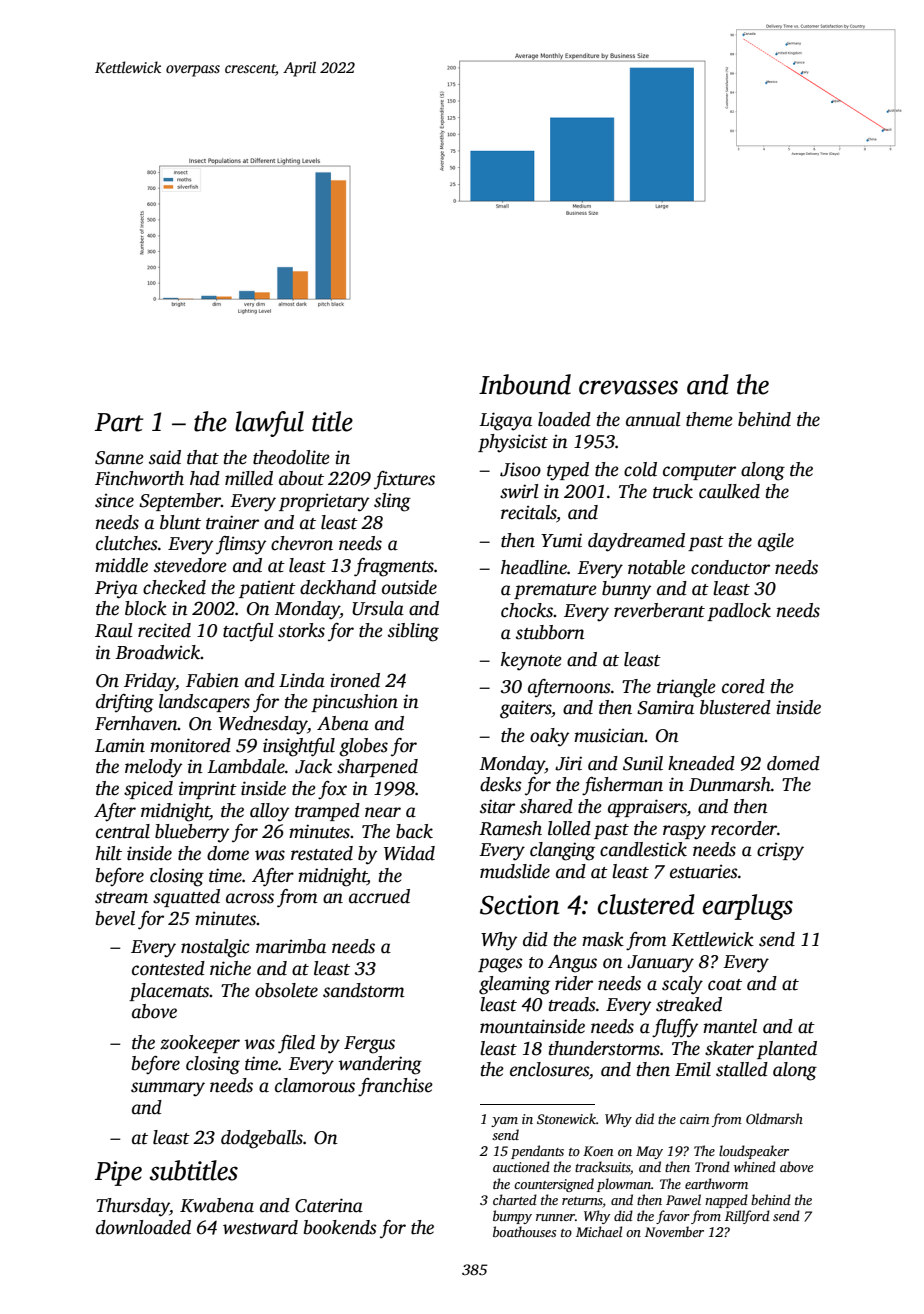 This screenshot has height=1314, width=924. Describe the element at coordinates (215, 948) in the screenshot. I see `nostalgic` at that location.
